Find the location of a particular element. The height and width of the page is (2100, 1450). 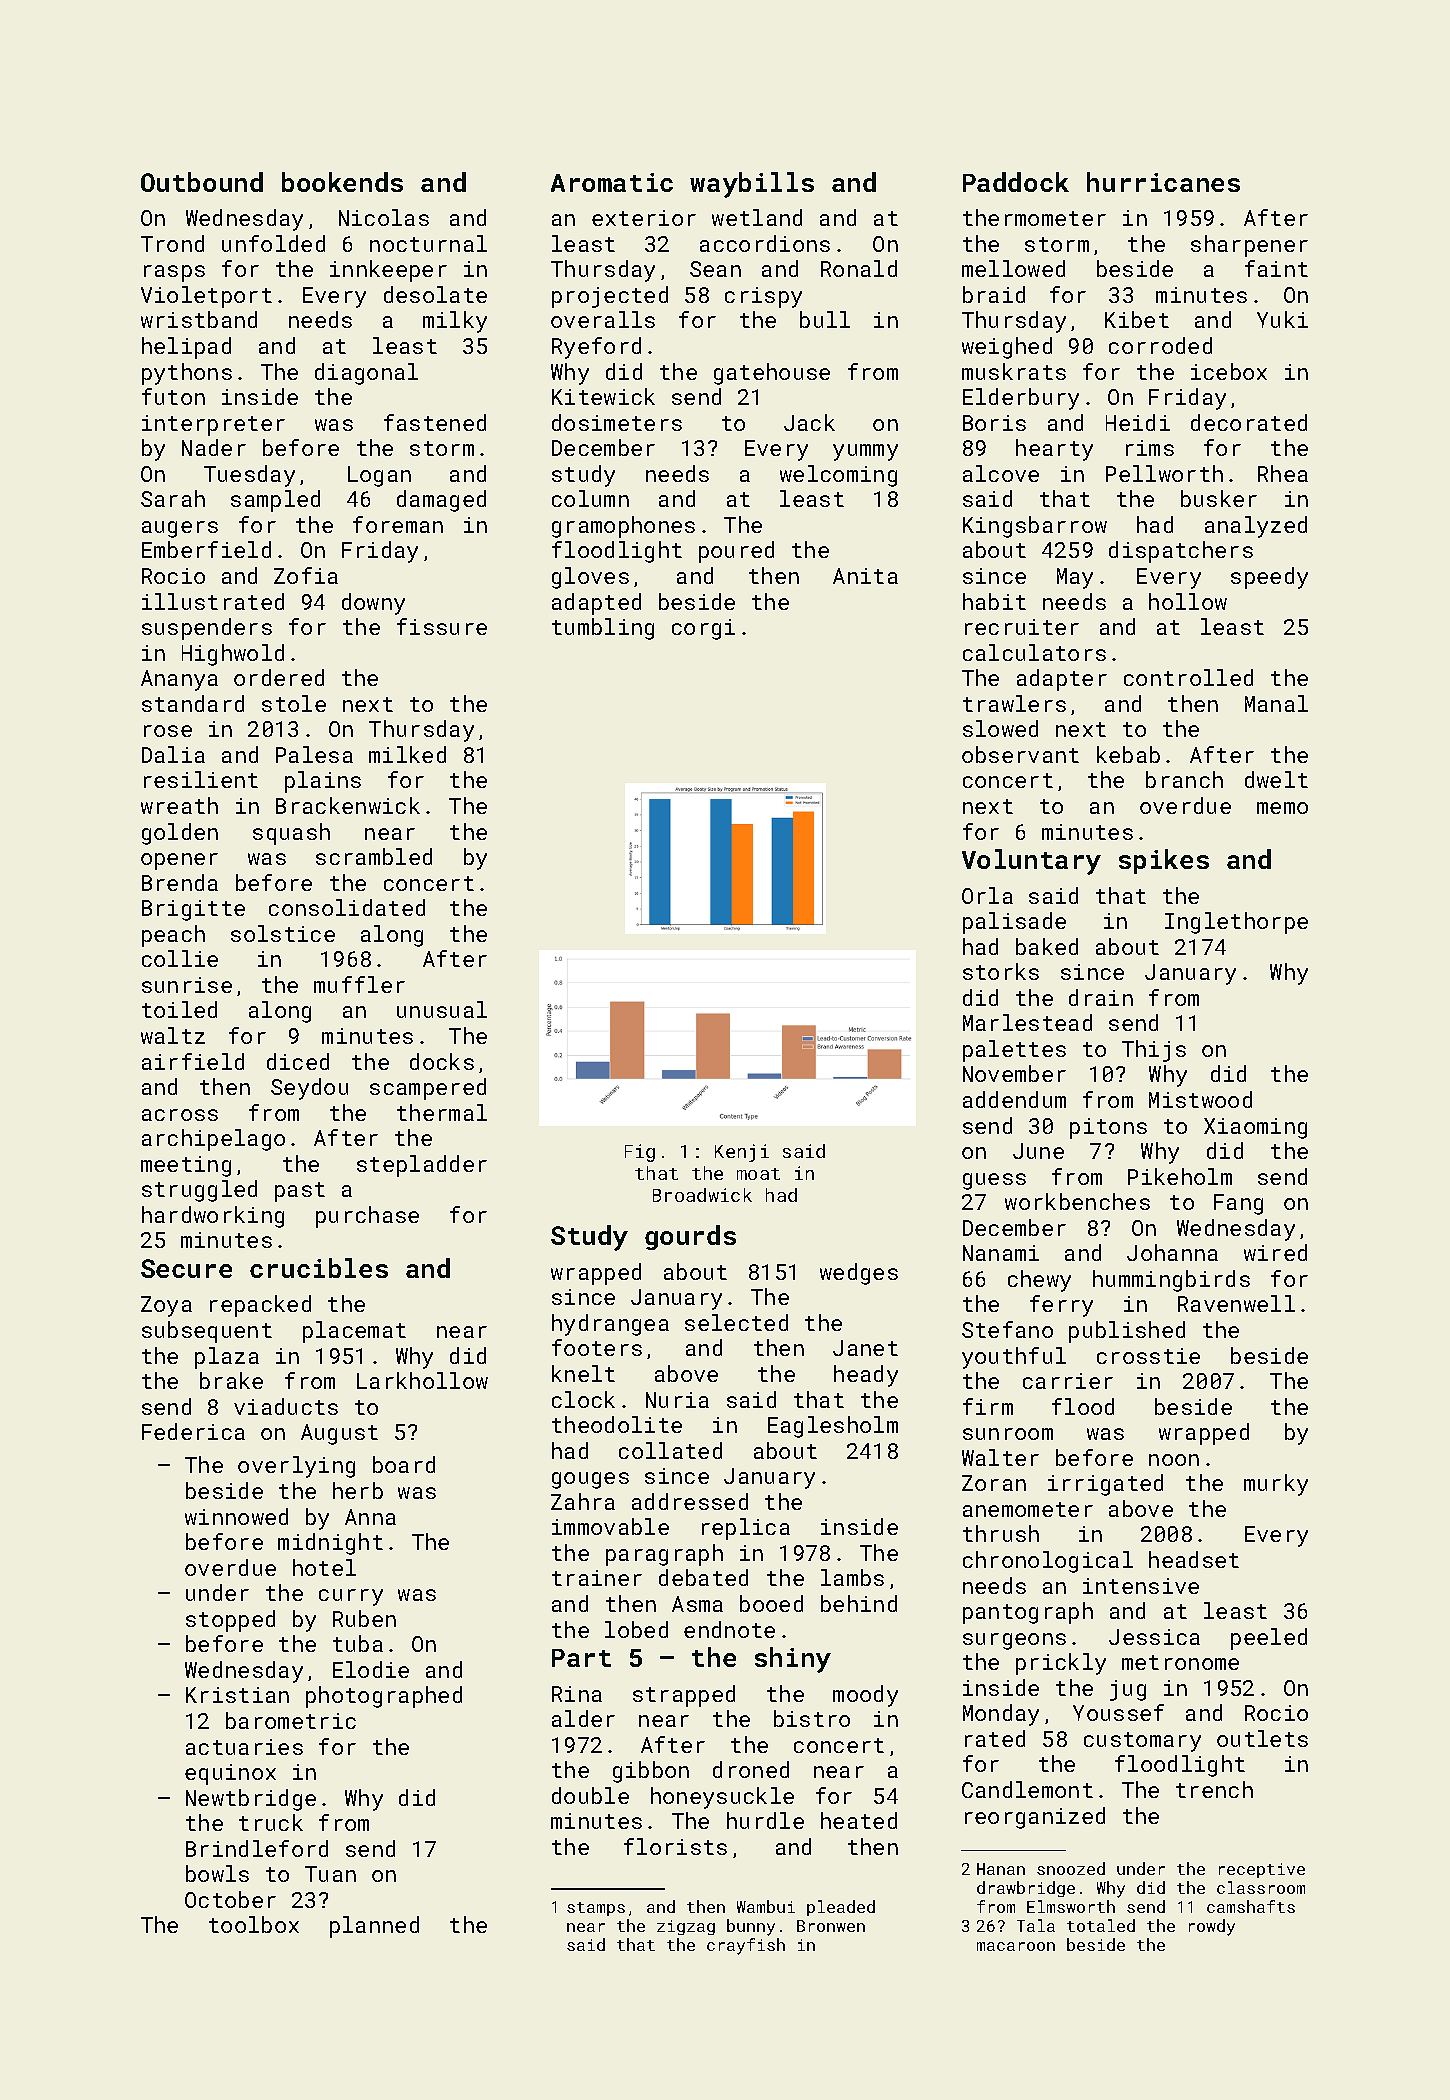

hurricanes is located at coordinates (1163, 182).
